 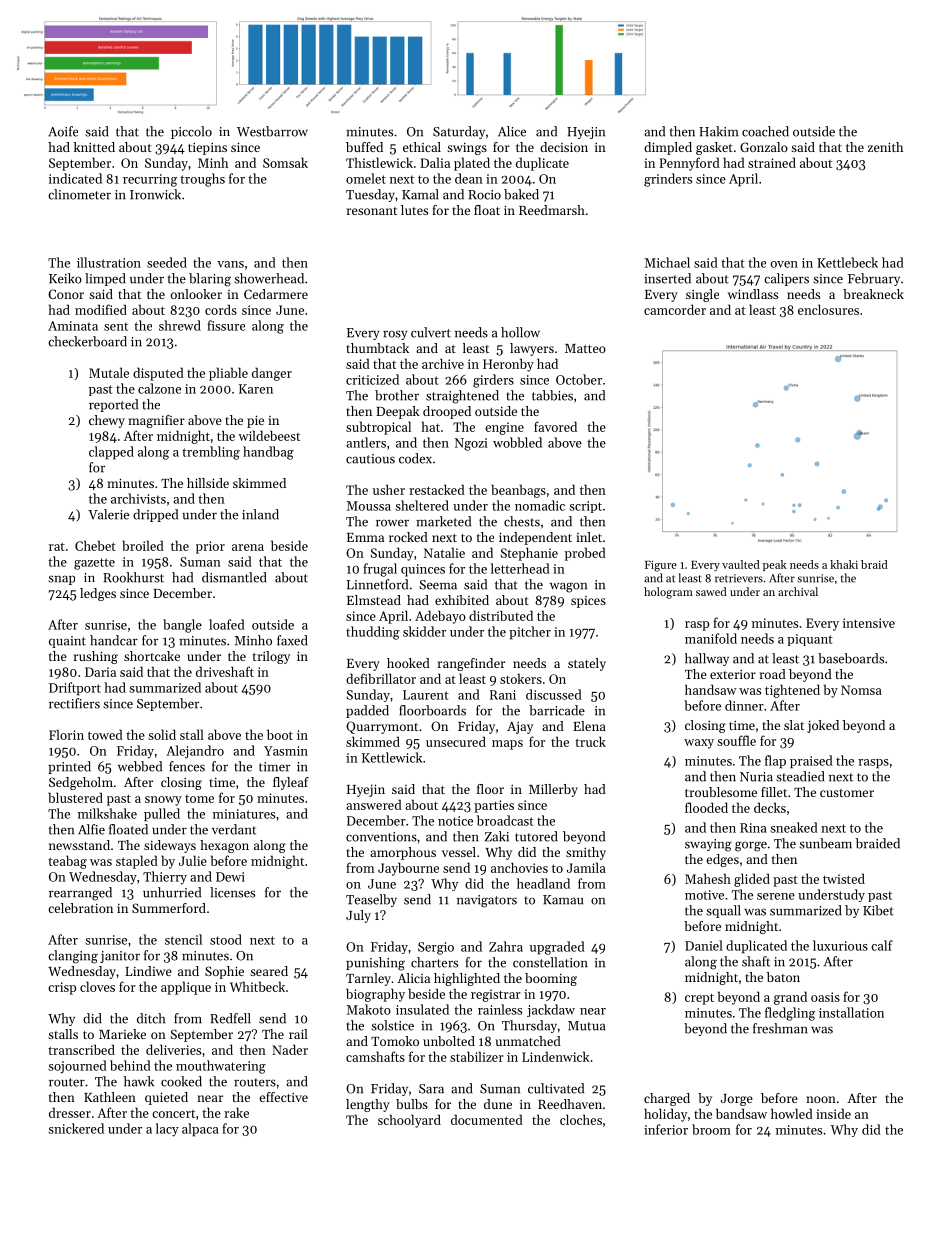 I want to click on Kibet, so click(x=878, y=910).
